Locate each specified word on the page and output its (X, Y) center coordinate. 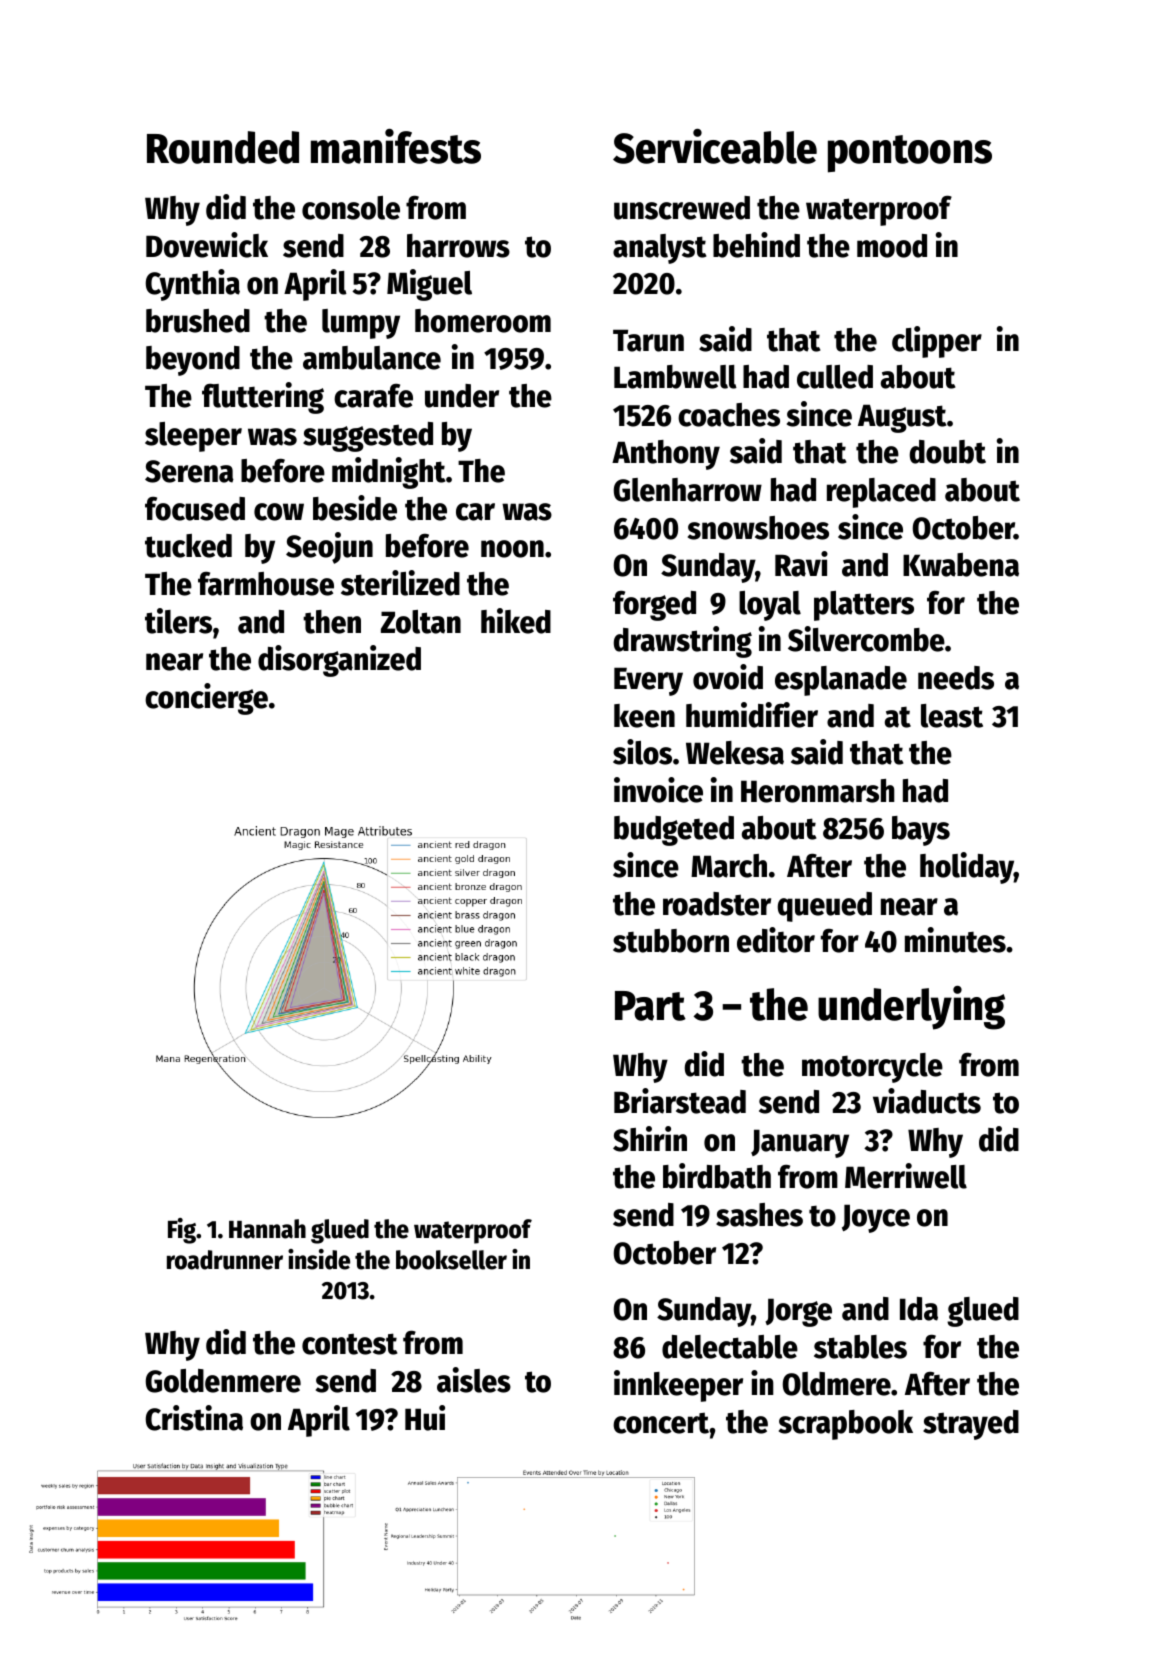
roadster (717, 904)
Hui (425, 1418)
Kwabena (961, 565)
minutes (955, 940)
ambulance (372, 358)
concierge (206, 699)
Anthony (666, 455)
